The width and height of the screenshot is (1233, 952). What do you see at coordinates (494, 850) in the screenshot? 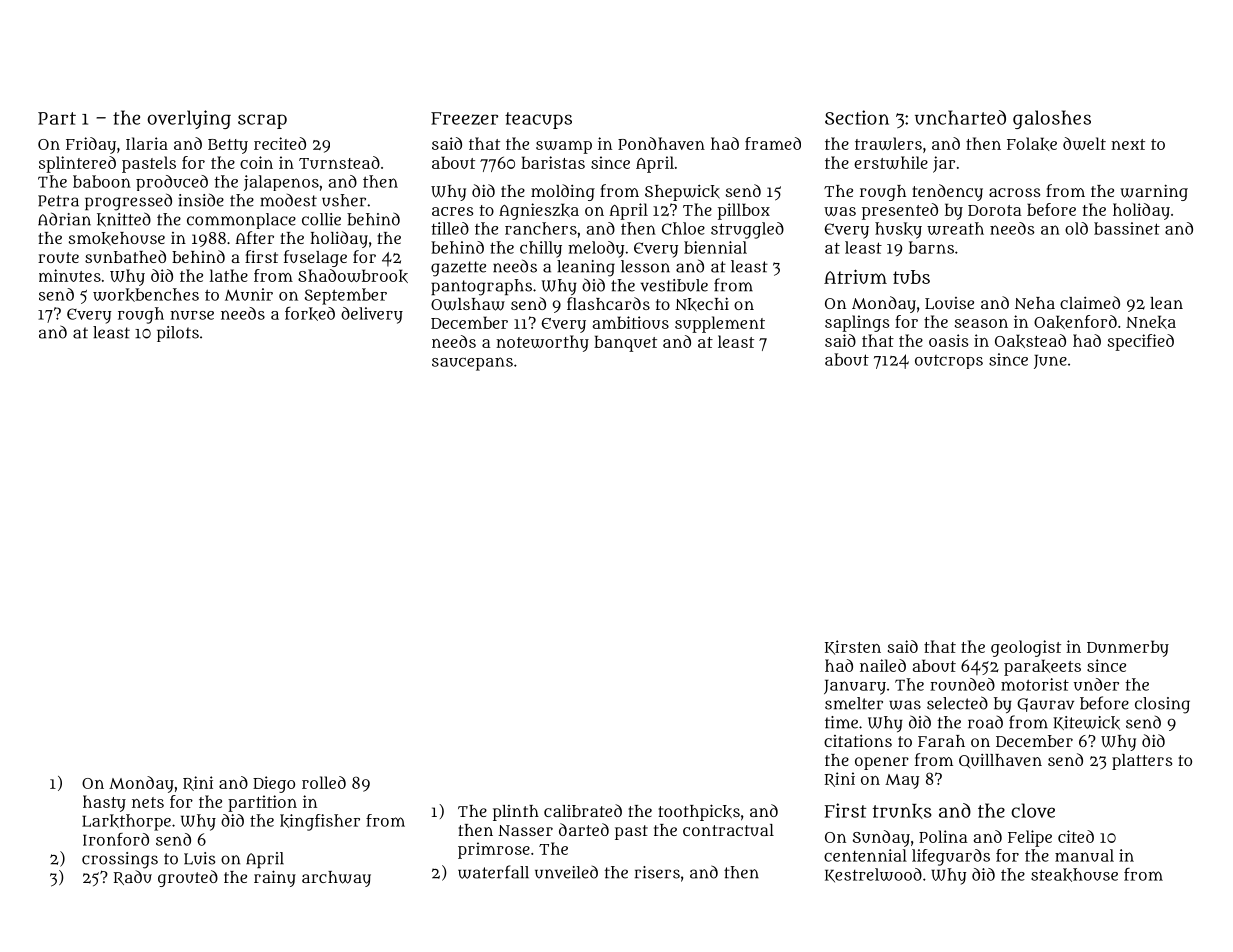
I see `primrose` at bounding box center [494, 850].
